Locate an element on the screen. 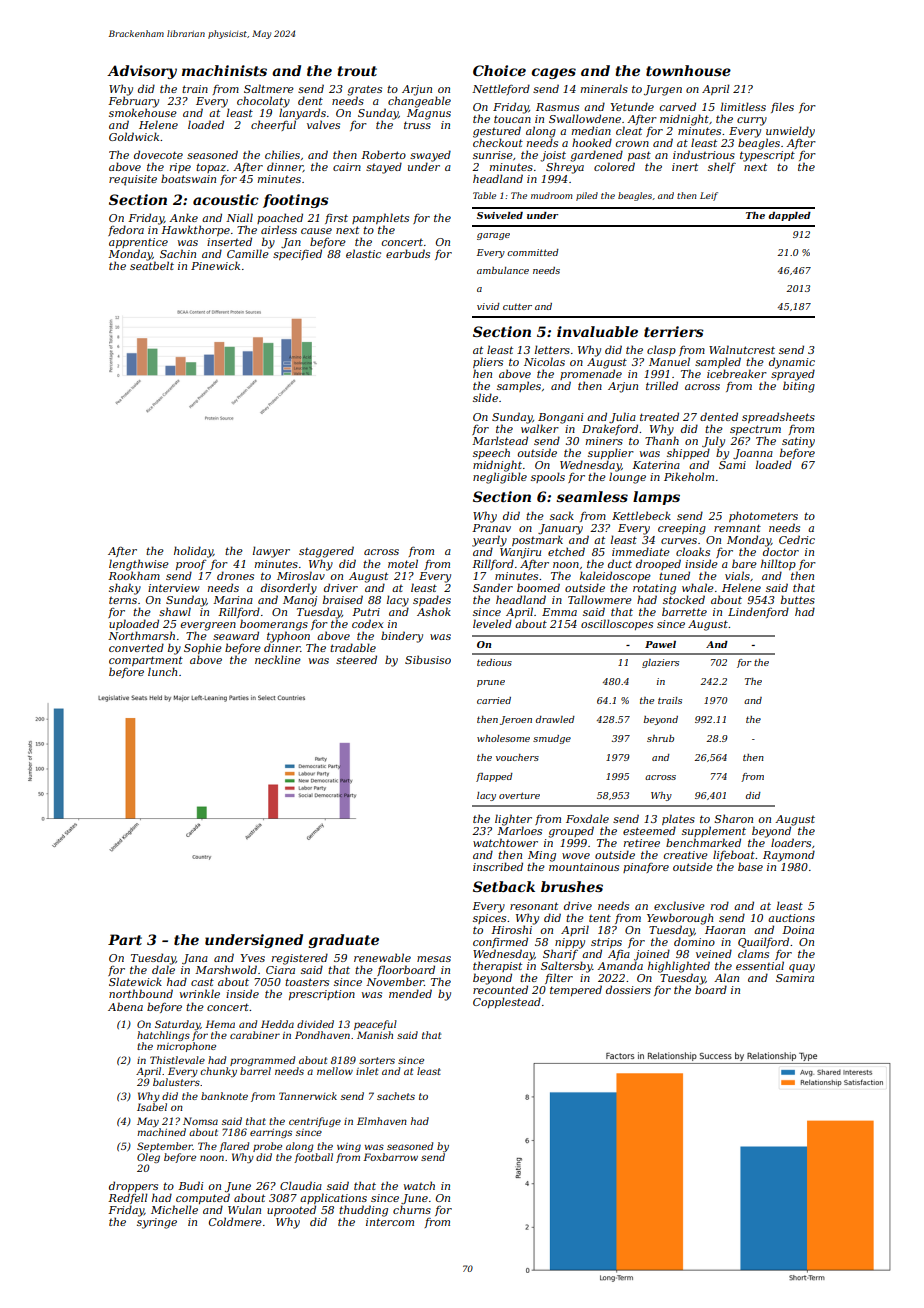 Image resolution: width=924 pixels, height=1308 pixels. boomed is located at coordinates (538, 587).
